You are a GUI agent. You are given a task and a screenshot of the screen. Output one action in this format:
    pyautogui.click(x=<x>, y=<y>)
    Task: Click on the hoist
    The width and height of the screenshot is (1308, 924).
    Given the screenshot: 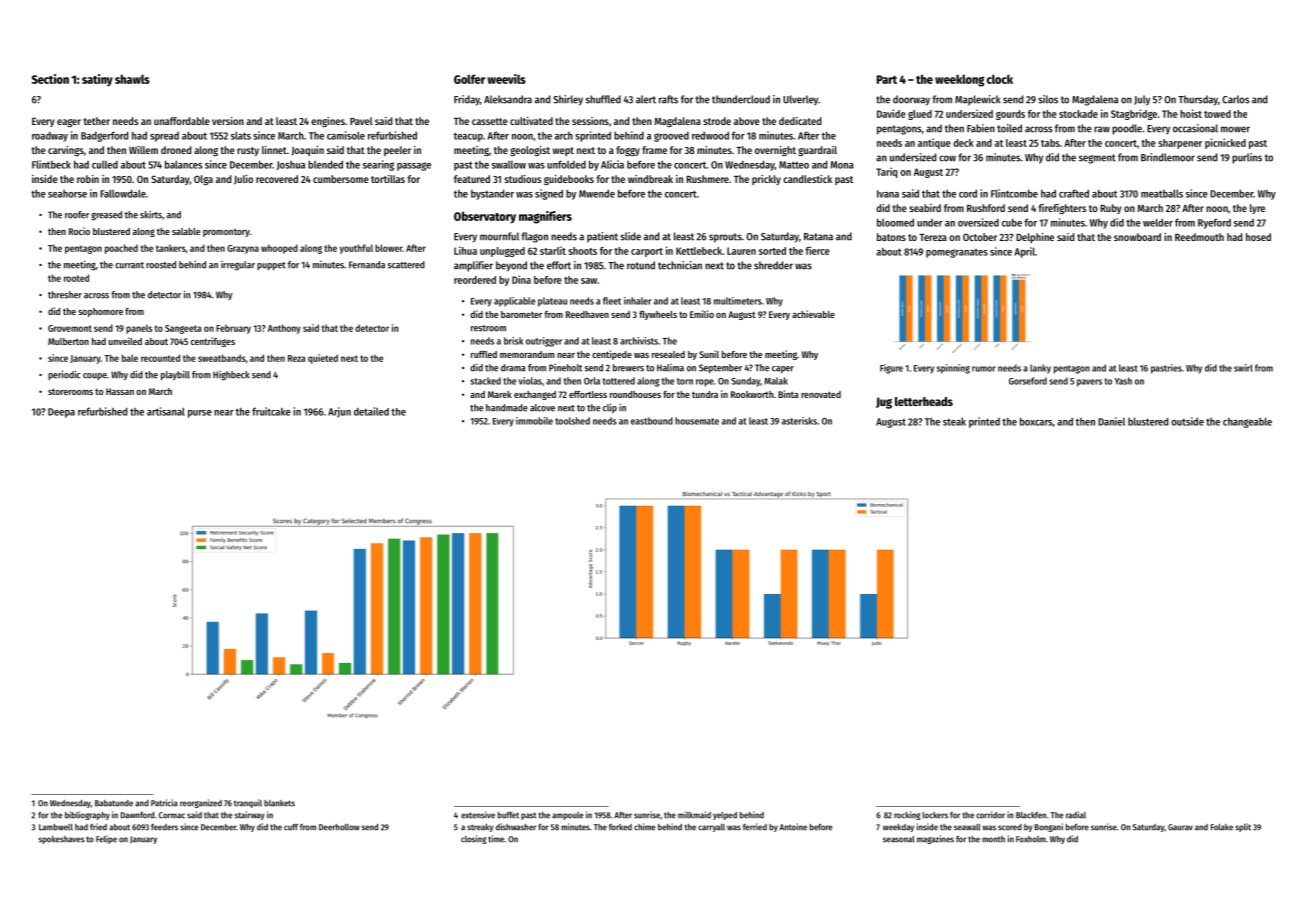 What is the action you would take?
    pyautogui.click(x=1191, y=113)
